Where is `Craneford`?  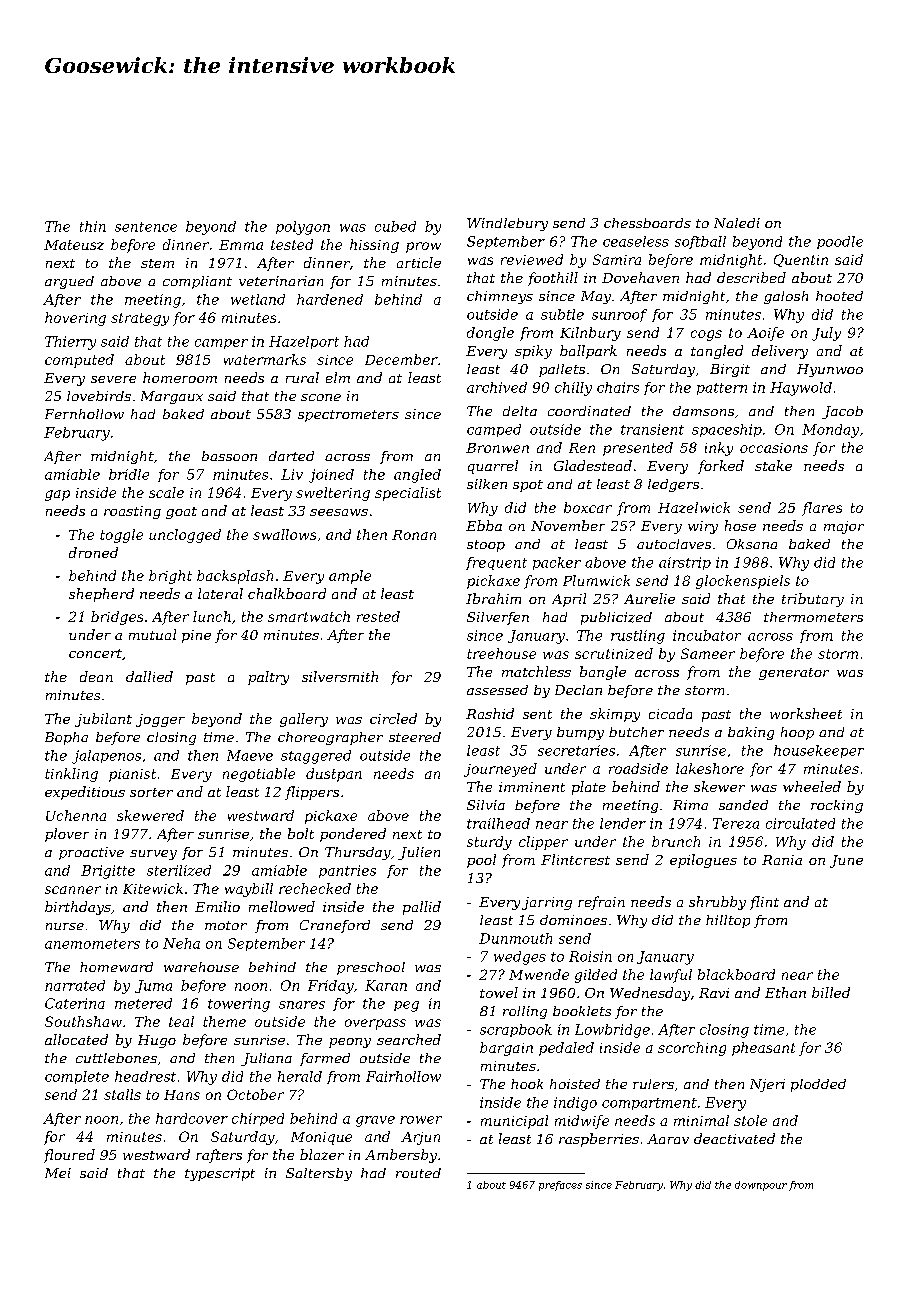 Craneford is located at coordinates (335, 926).
